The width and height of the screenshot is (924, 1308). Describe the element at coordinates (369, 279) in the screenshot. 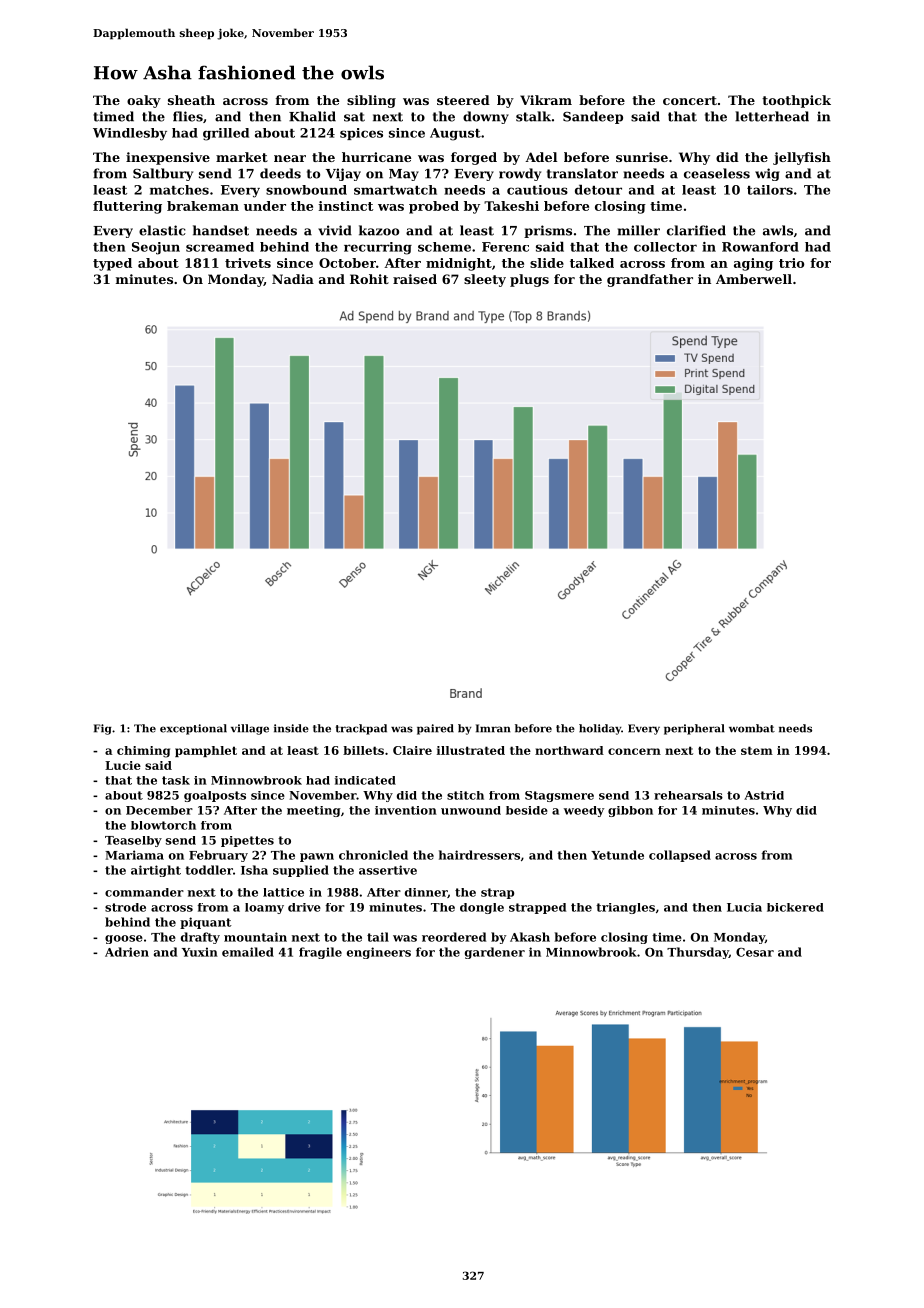

I see `Rohit` at that location.
